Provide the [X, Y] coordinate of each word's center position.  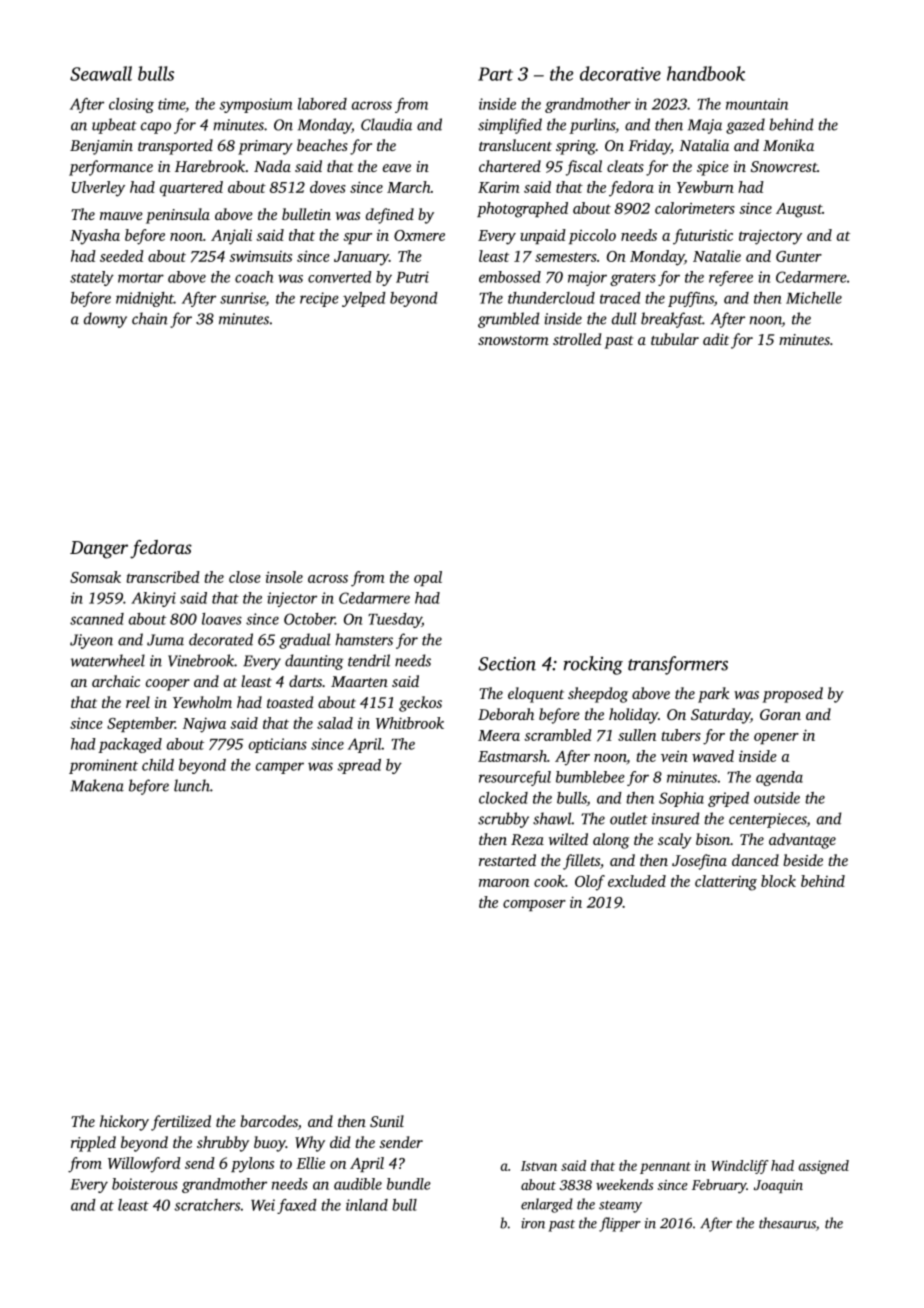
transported [175, 147]
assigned [823, 1167]
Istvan [539, 1166]
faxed [297, 1206]
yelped [364, 299]
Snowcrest [784, 166]
